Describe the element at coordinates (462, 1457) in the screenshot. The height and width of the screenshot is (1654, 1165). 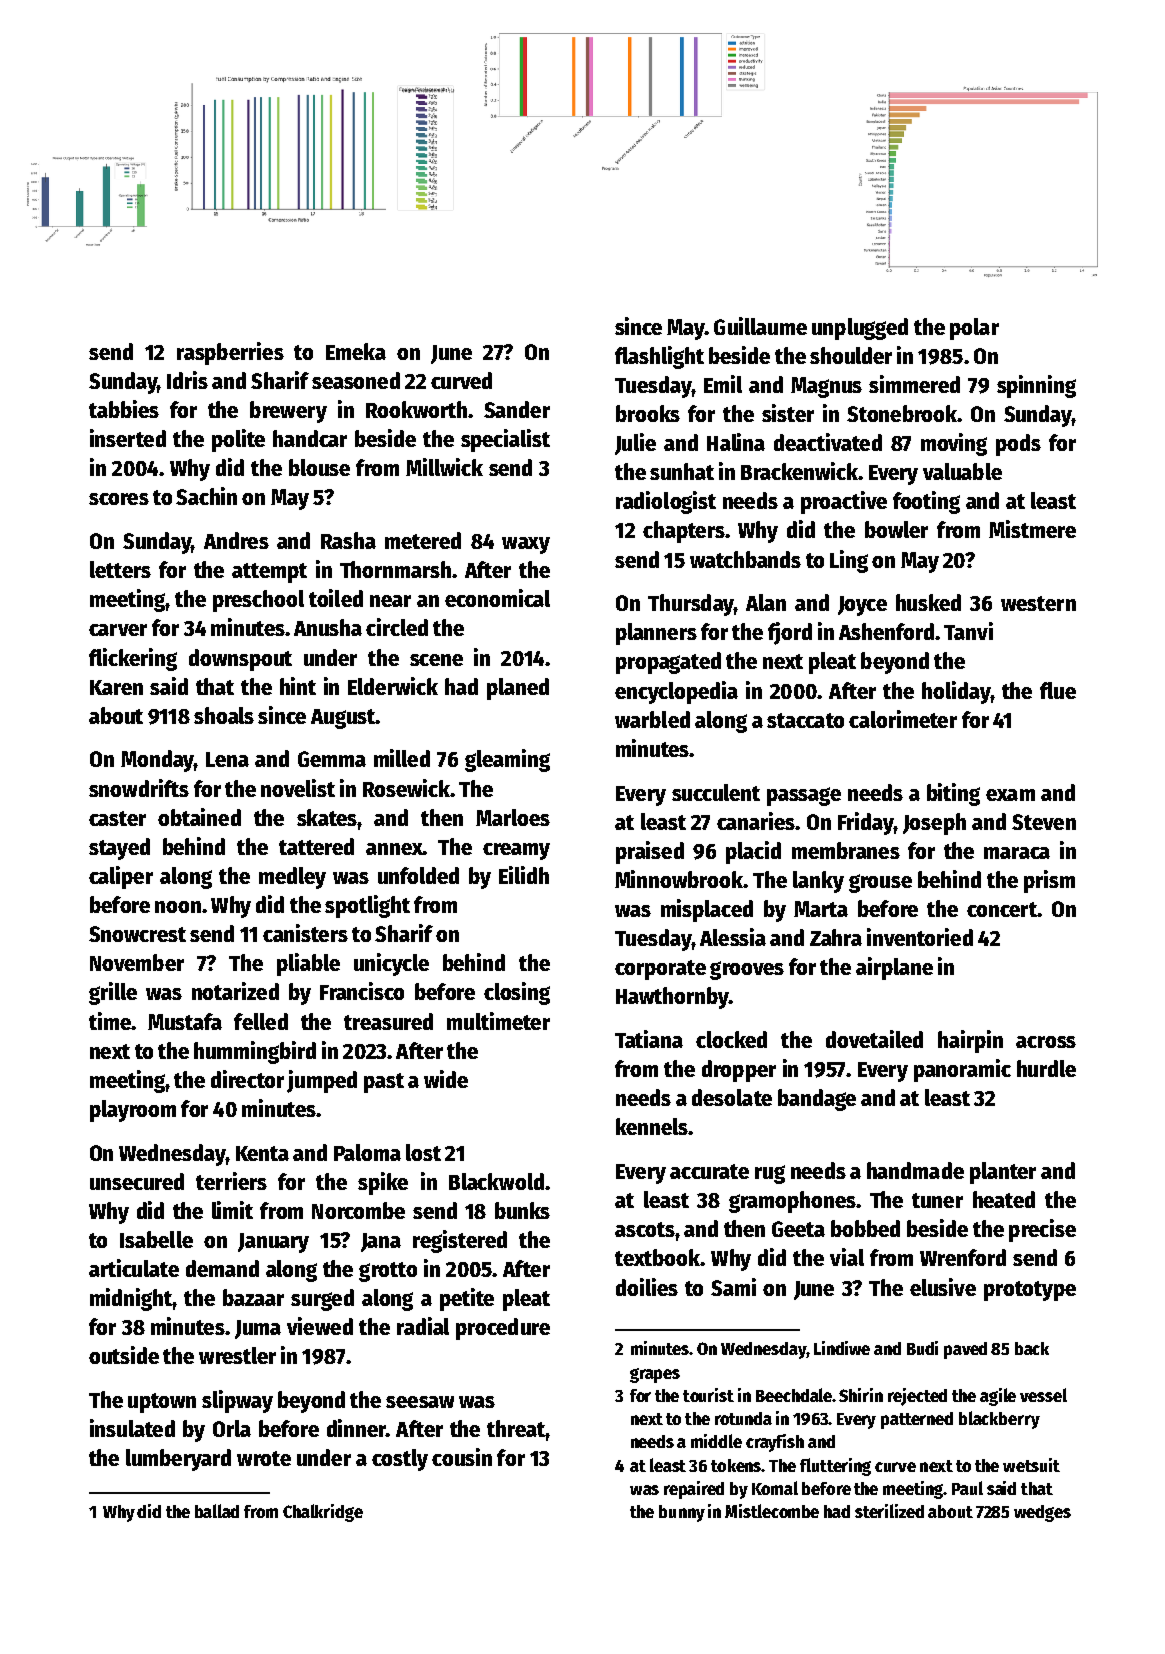
I see `cousin` at that location.
